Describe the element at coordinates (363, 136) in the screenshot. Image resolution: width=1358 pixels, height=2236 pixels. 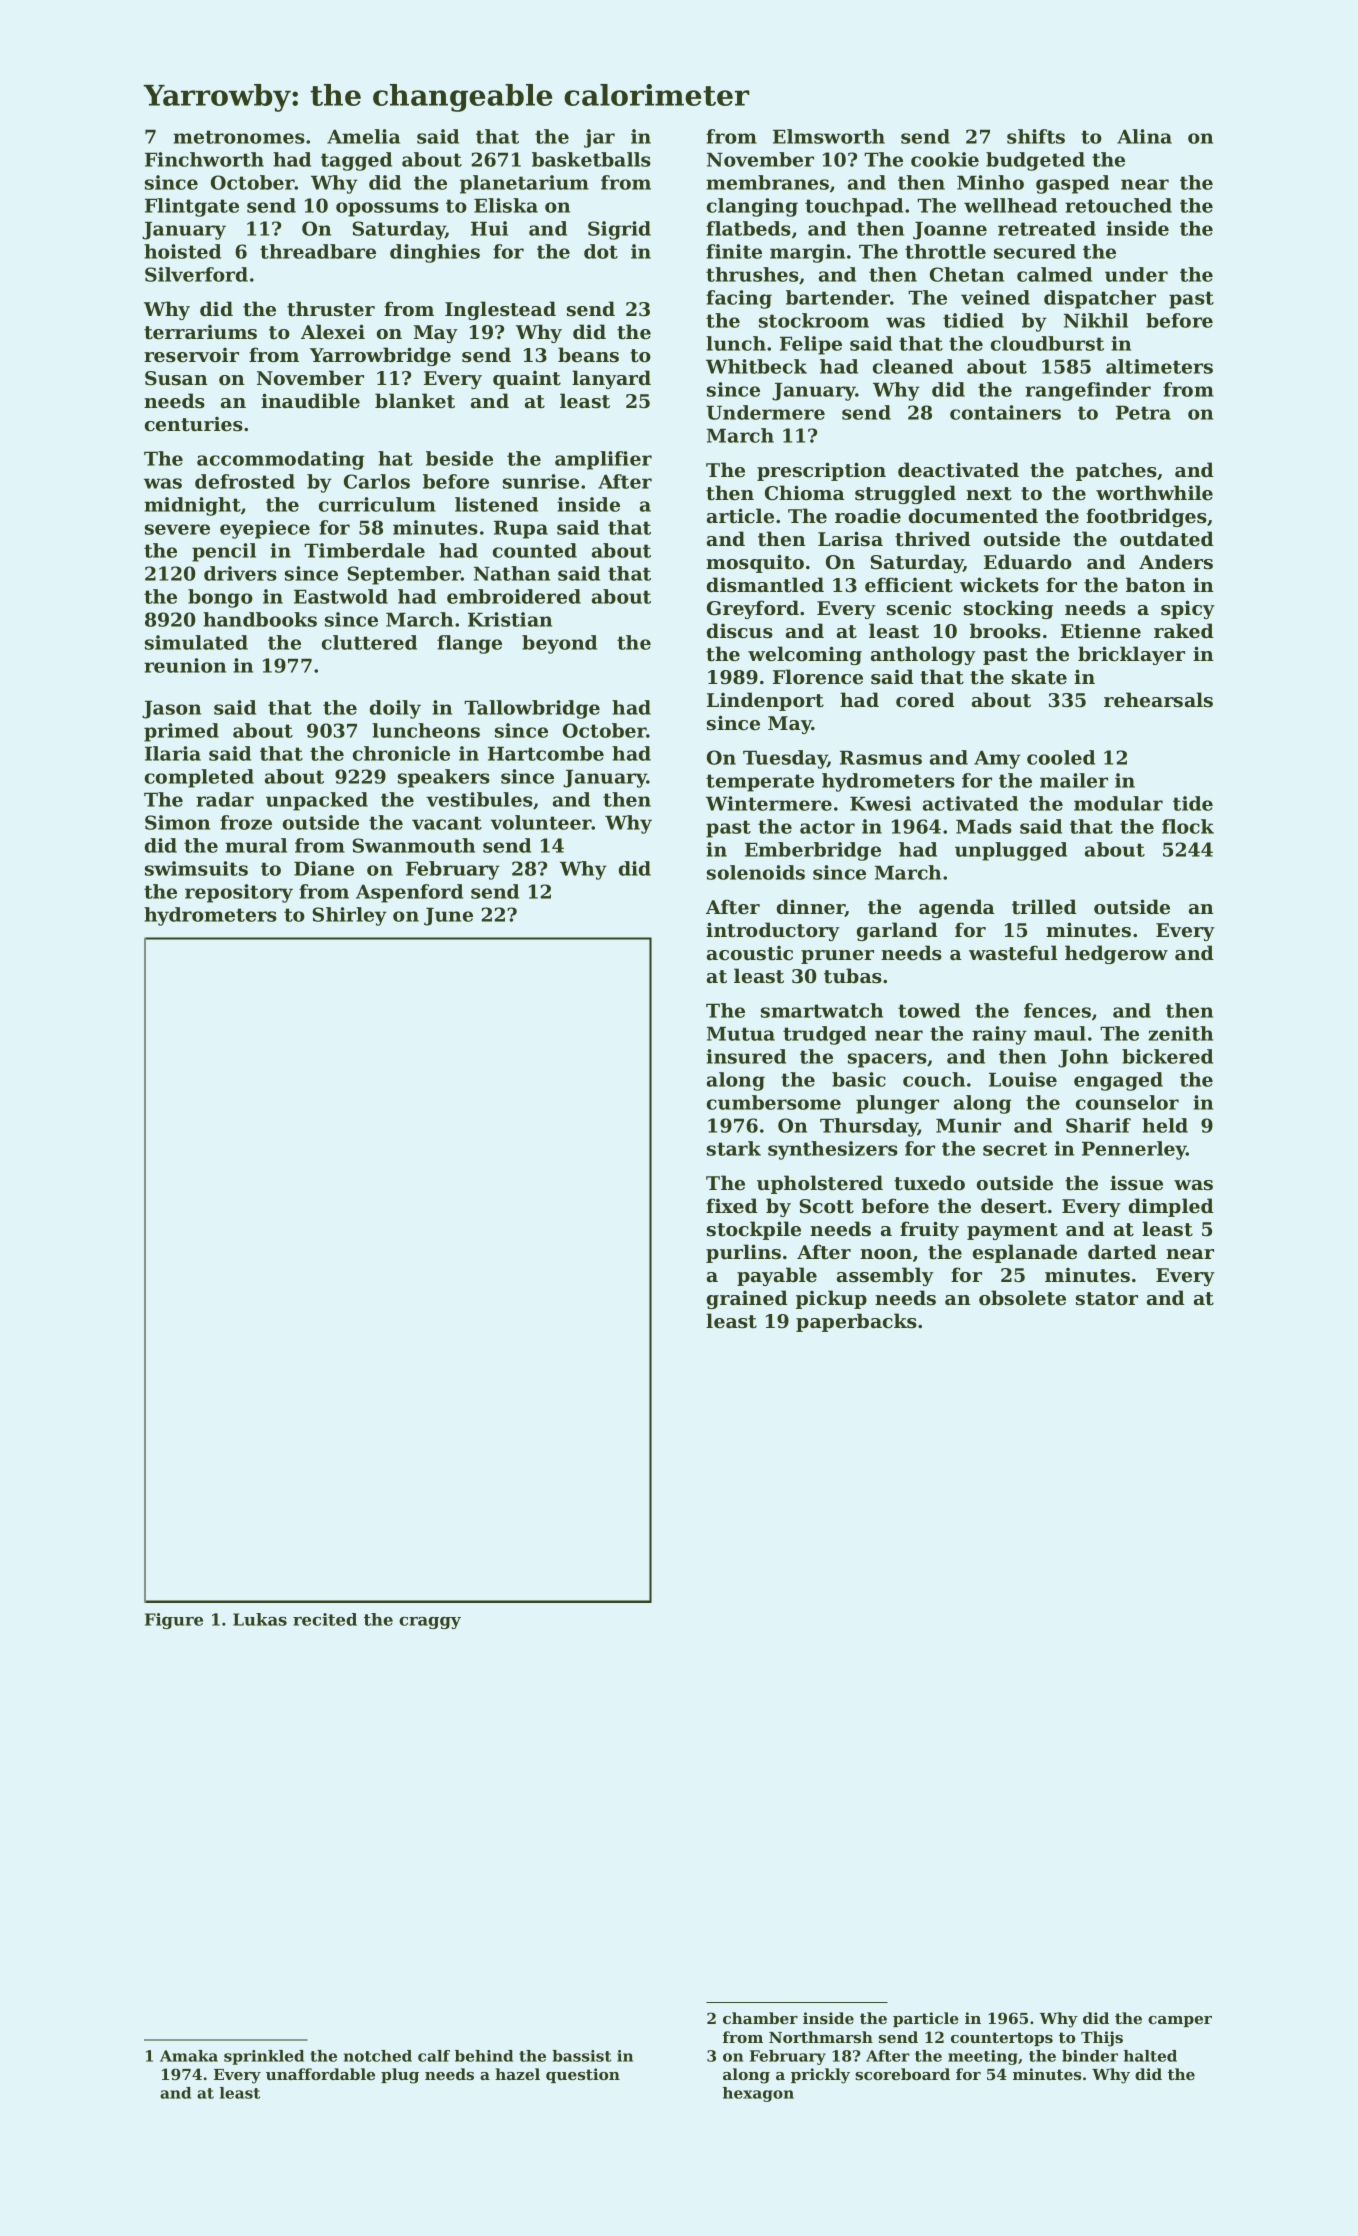
I see `Amelia` at that location.
